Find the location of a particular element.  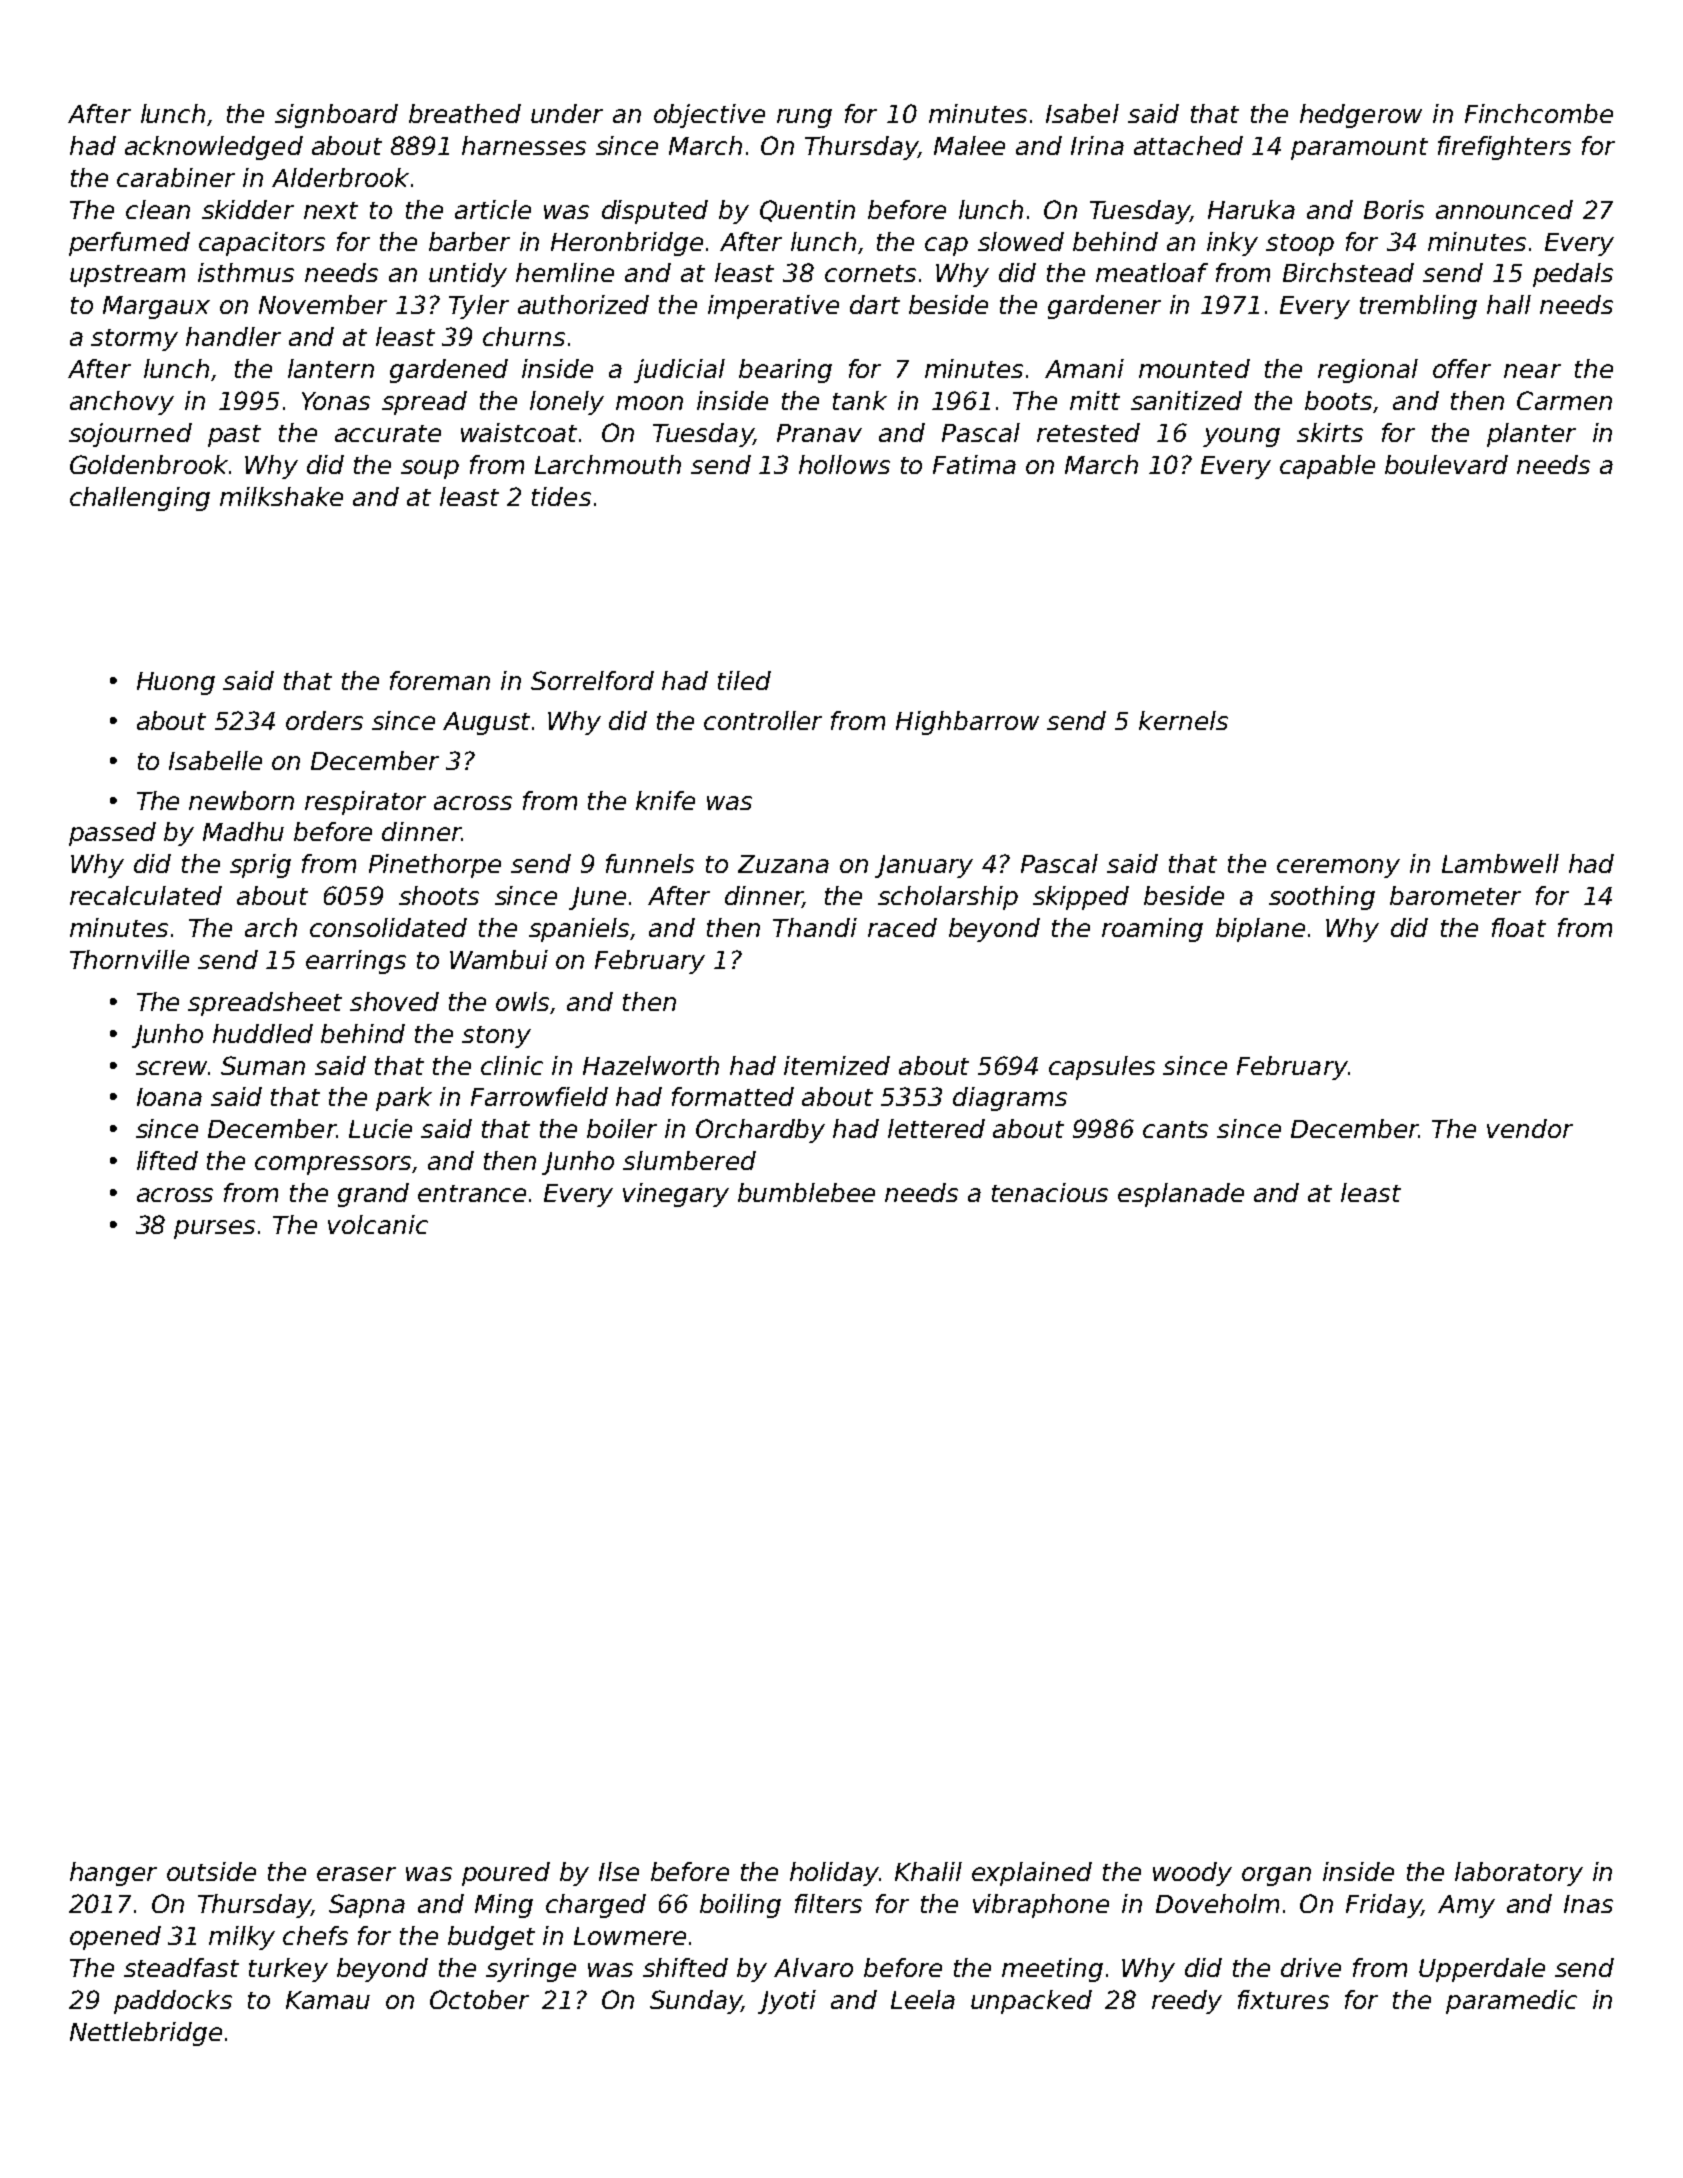

skidder is located at coordinates (248, 209).
